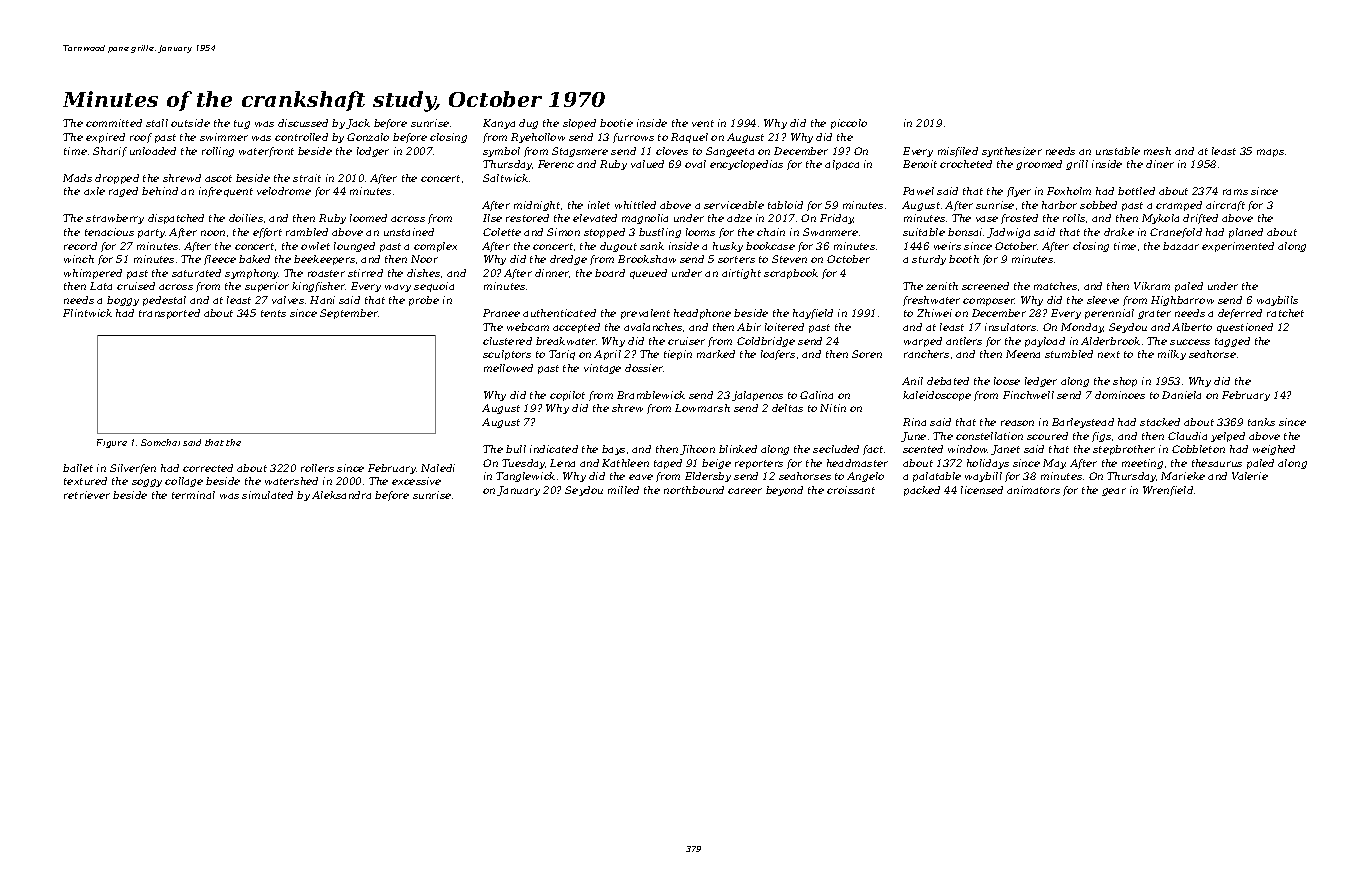 This screenshot has width=1372, height=887. What do you see at coordinates (341, 495) in the screenshot?
I see `Aleksandra` at bounding box center [341, 495].
